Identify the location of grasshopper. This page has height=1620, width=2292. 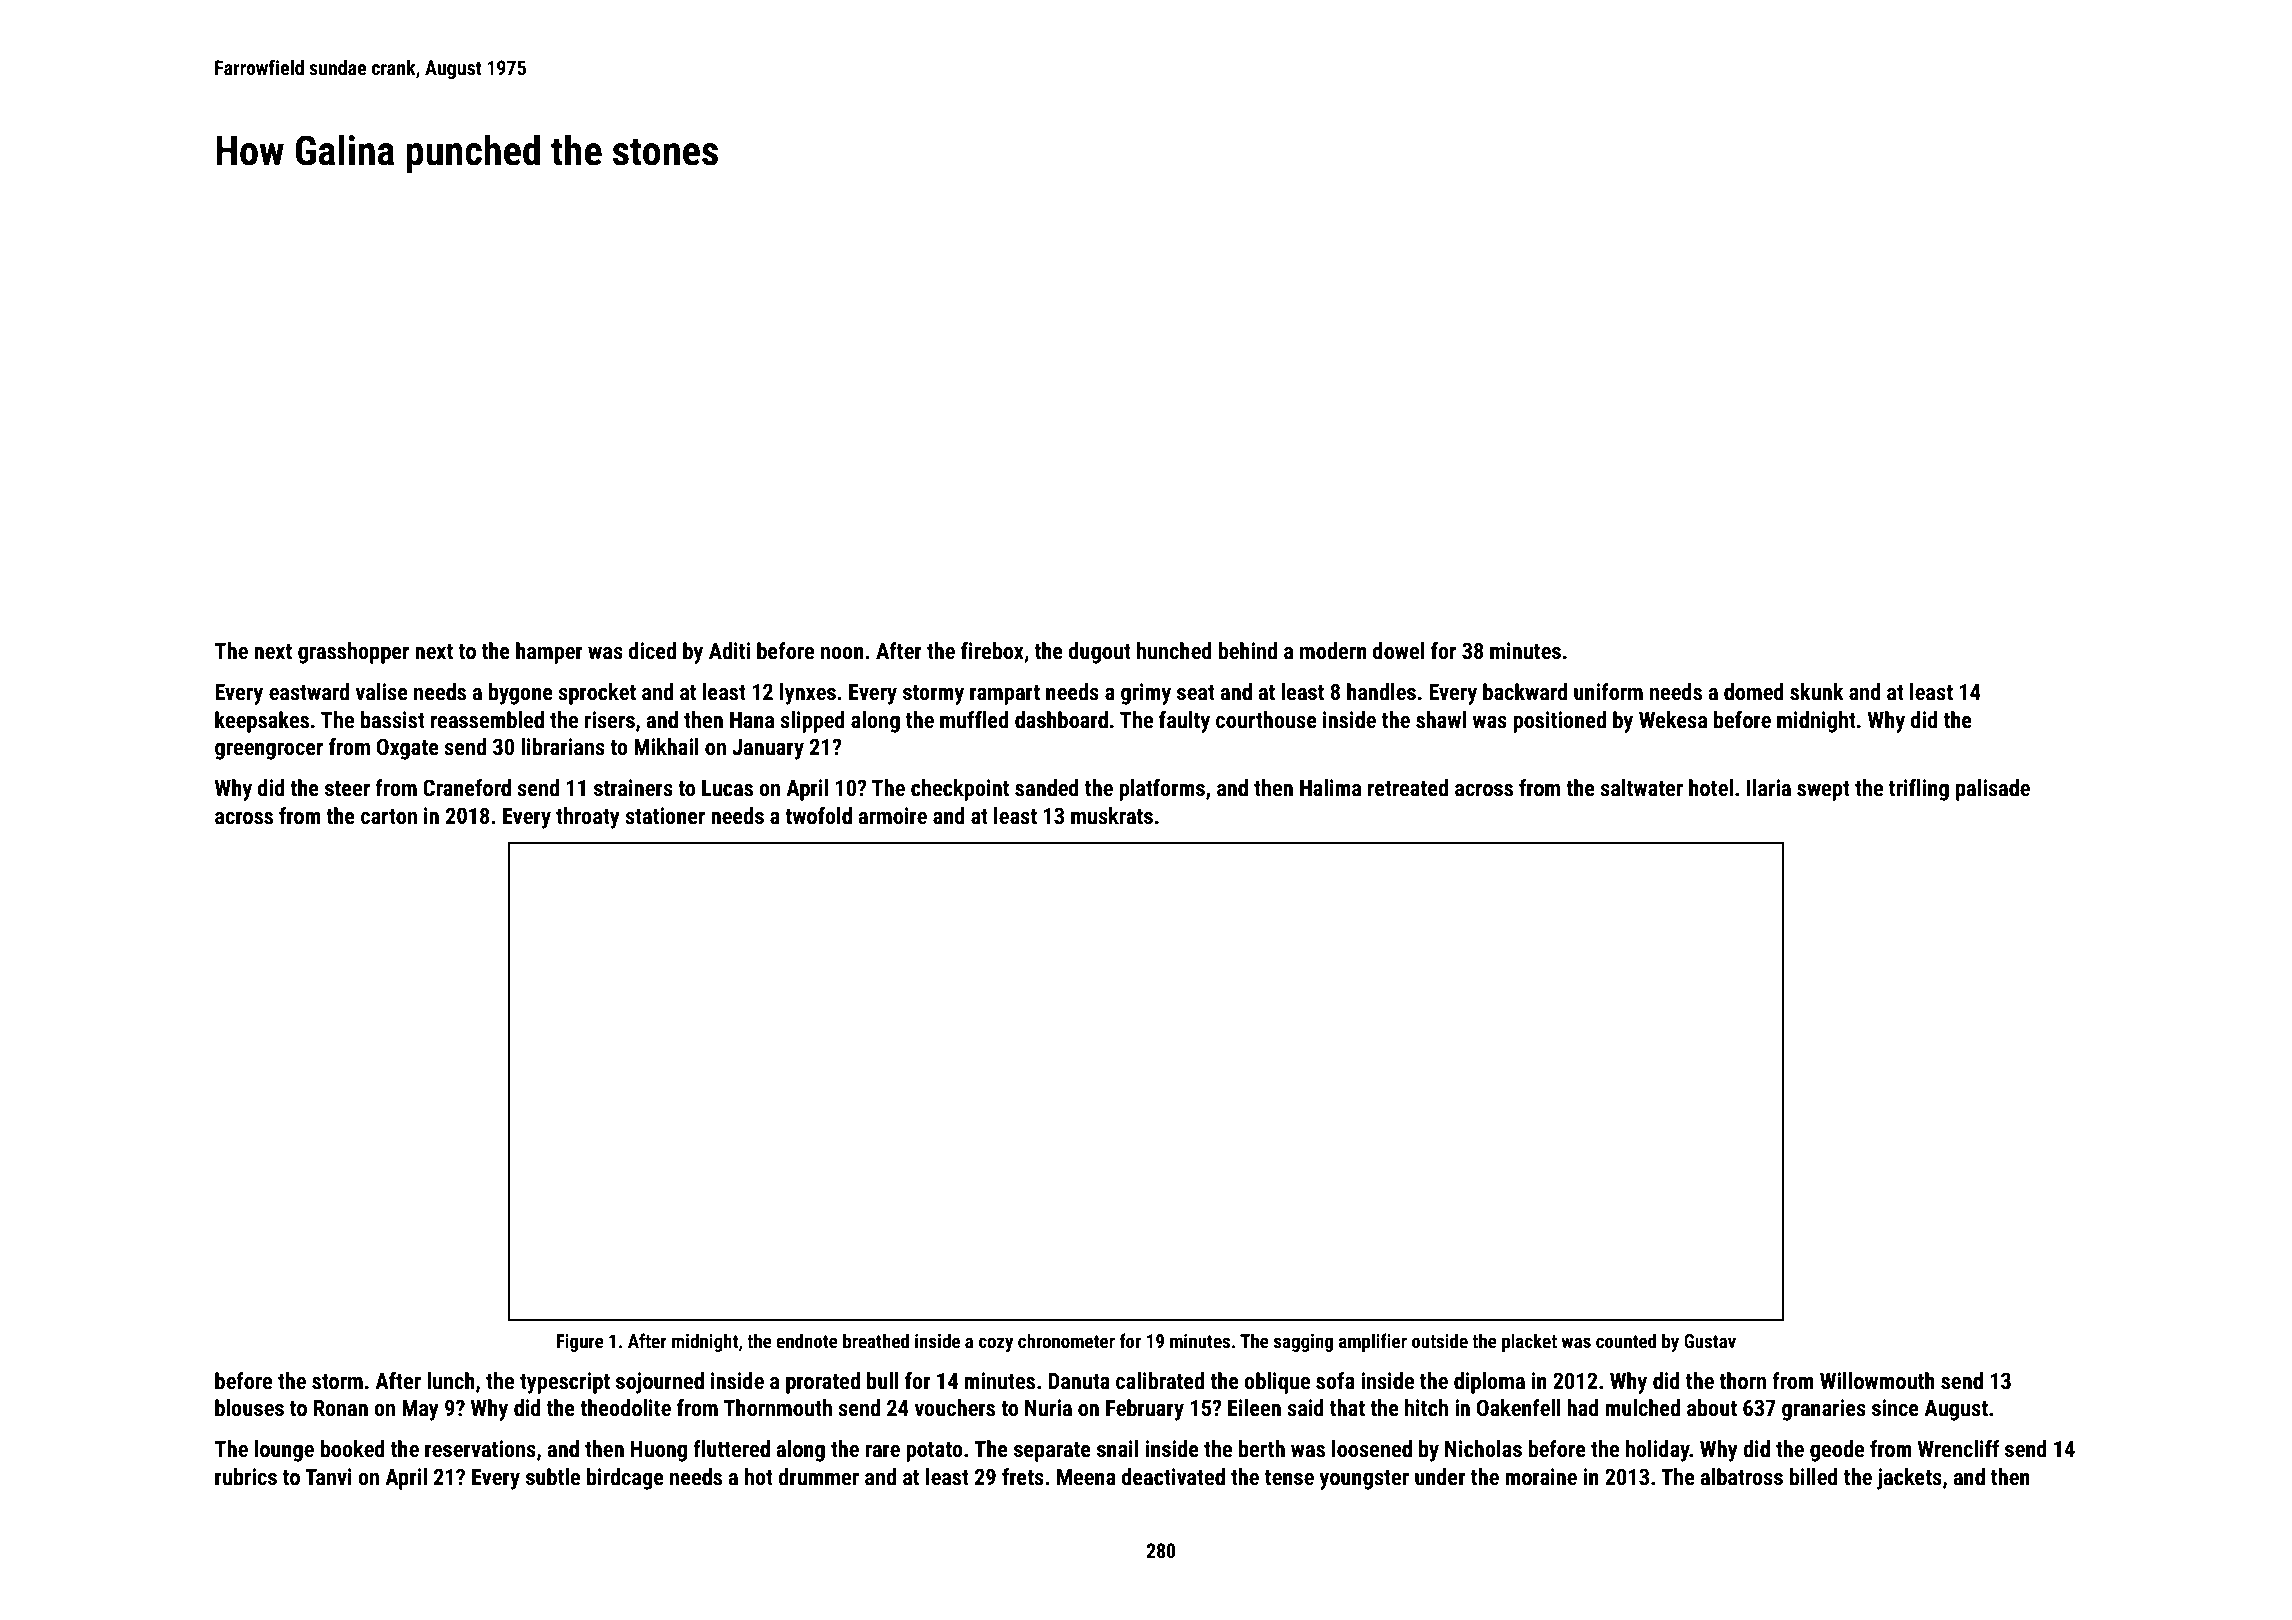
(353, 653).
